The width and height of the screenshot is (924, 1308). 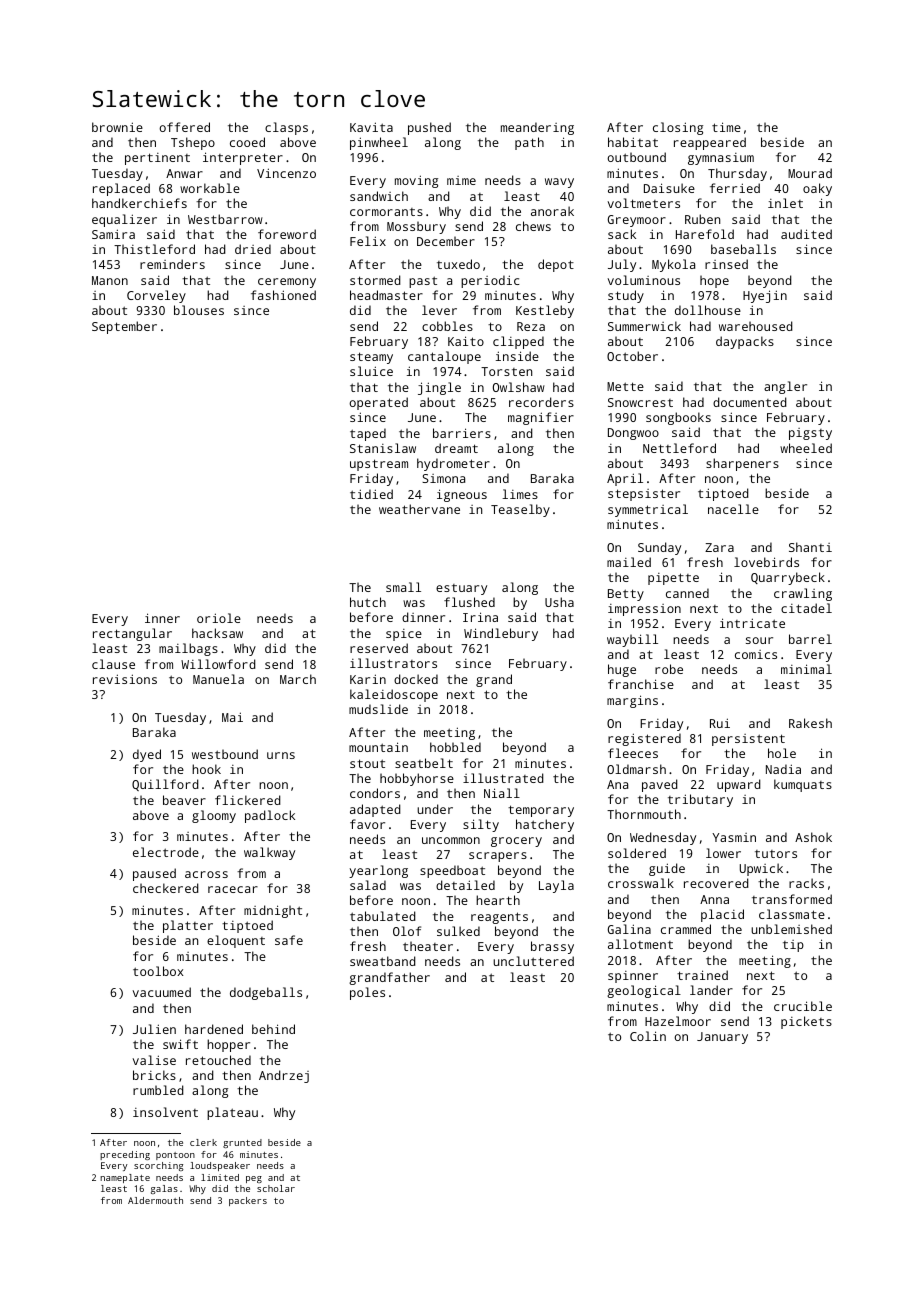 What do you see at coordinates (125, 1178) in the screenshot?
I see `nameplate` at bounding box center [125, 1178].
